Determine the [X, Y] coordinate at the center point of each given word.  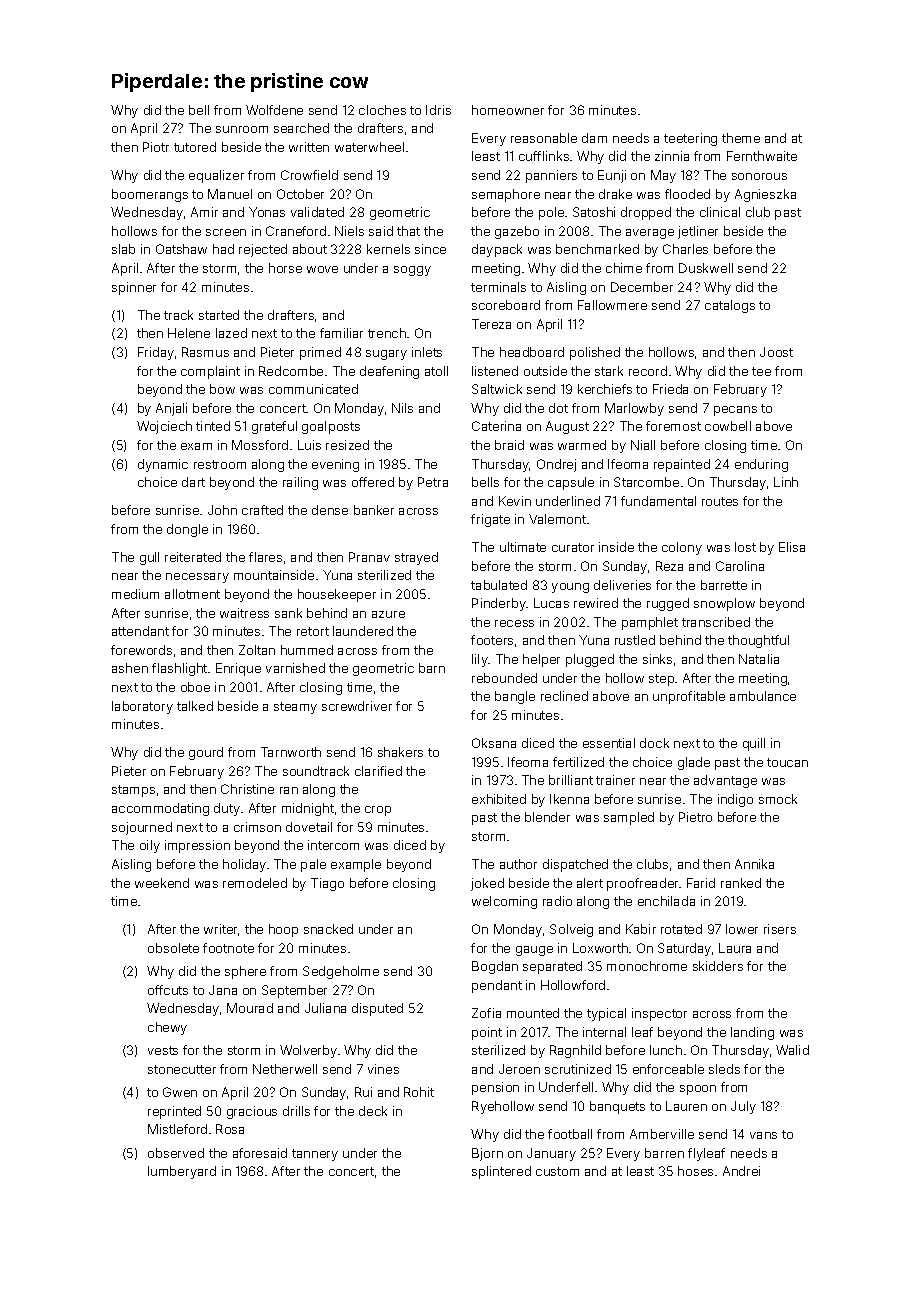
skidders [718, 966]
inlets [427, 352]
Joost [776, 352]
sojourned [142, 828]
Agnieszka [765, 195]
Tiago [327, 884]
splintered [501, 1172]
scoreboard [506, 305]
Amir [204, 212]
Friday [156, 353]
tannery [315, 1155]
